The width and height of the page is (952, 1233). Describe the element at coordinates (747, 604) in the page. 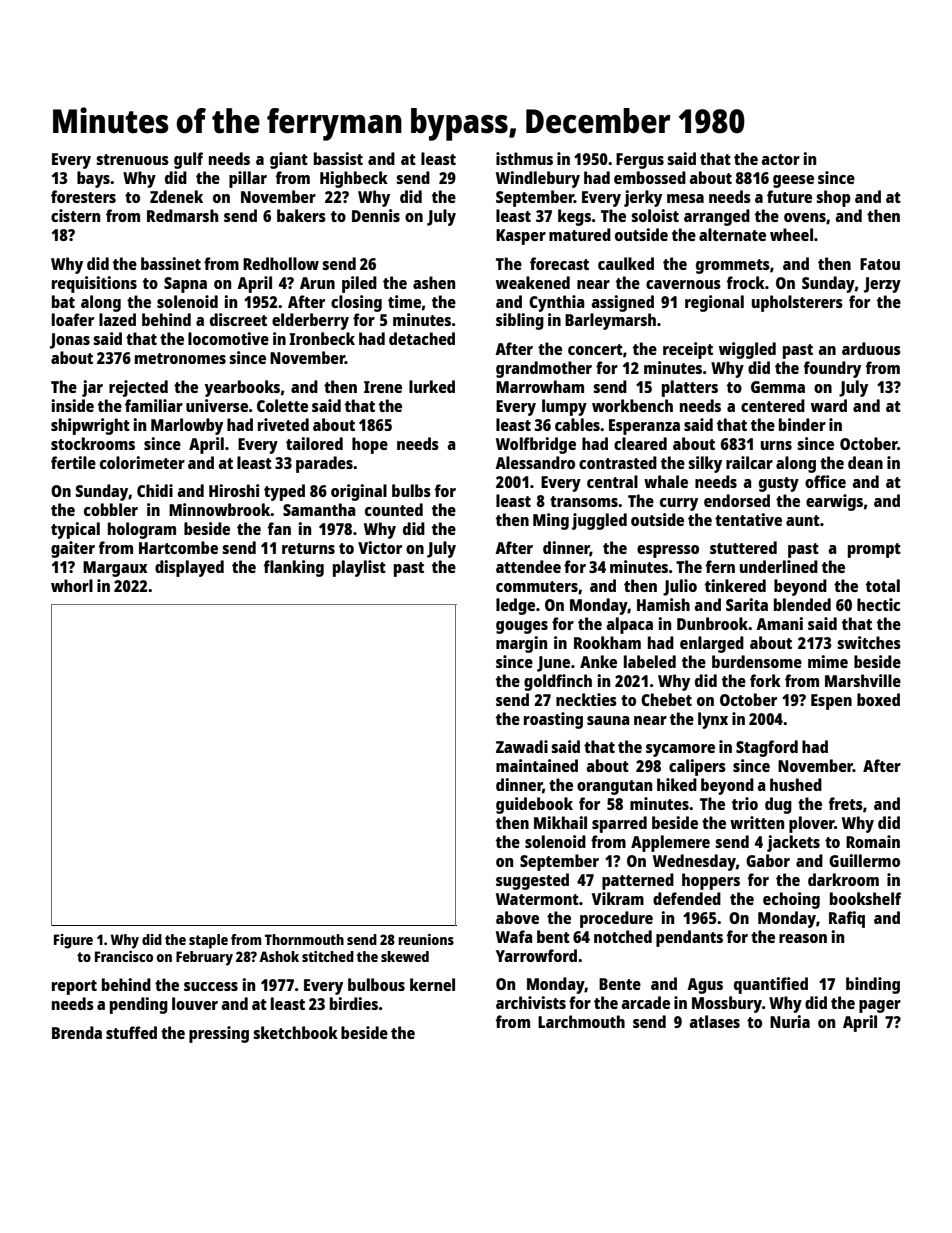

I see `Sarita` at that location.
